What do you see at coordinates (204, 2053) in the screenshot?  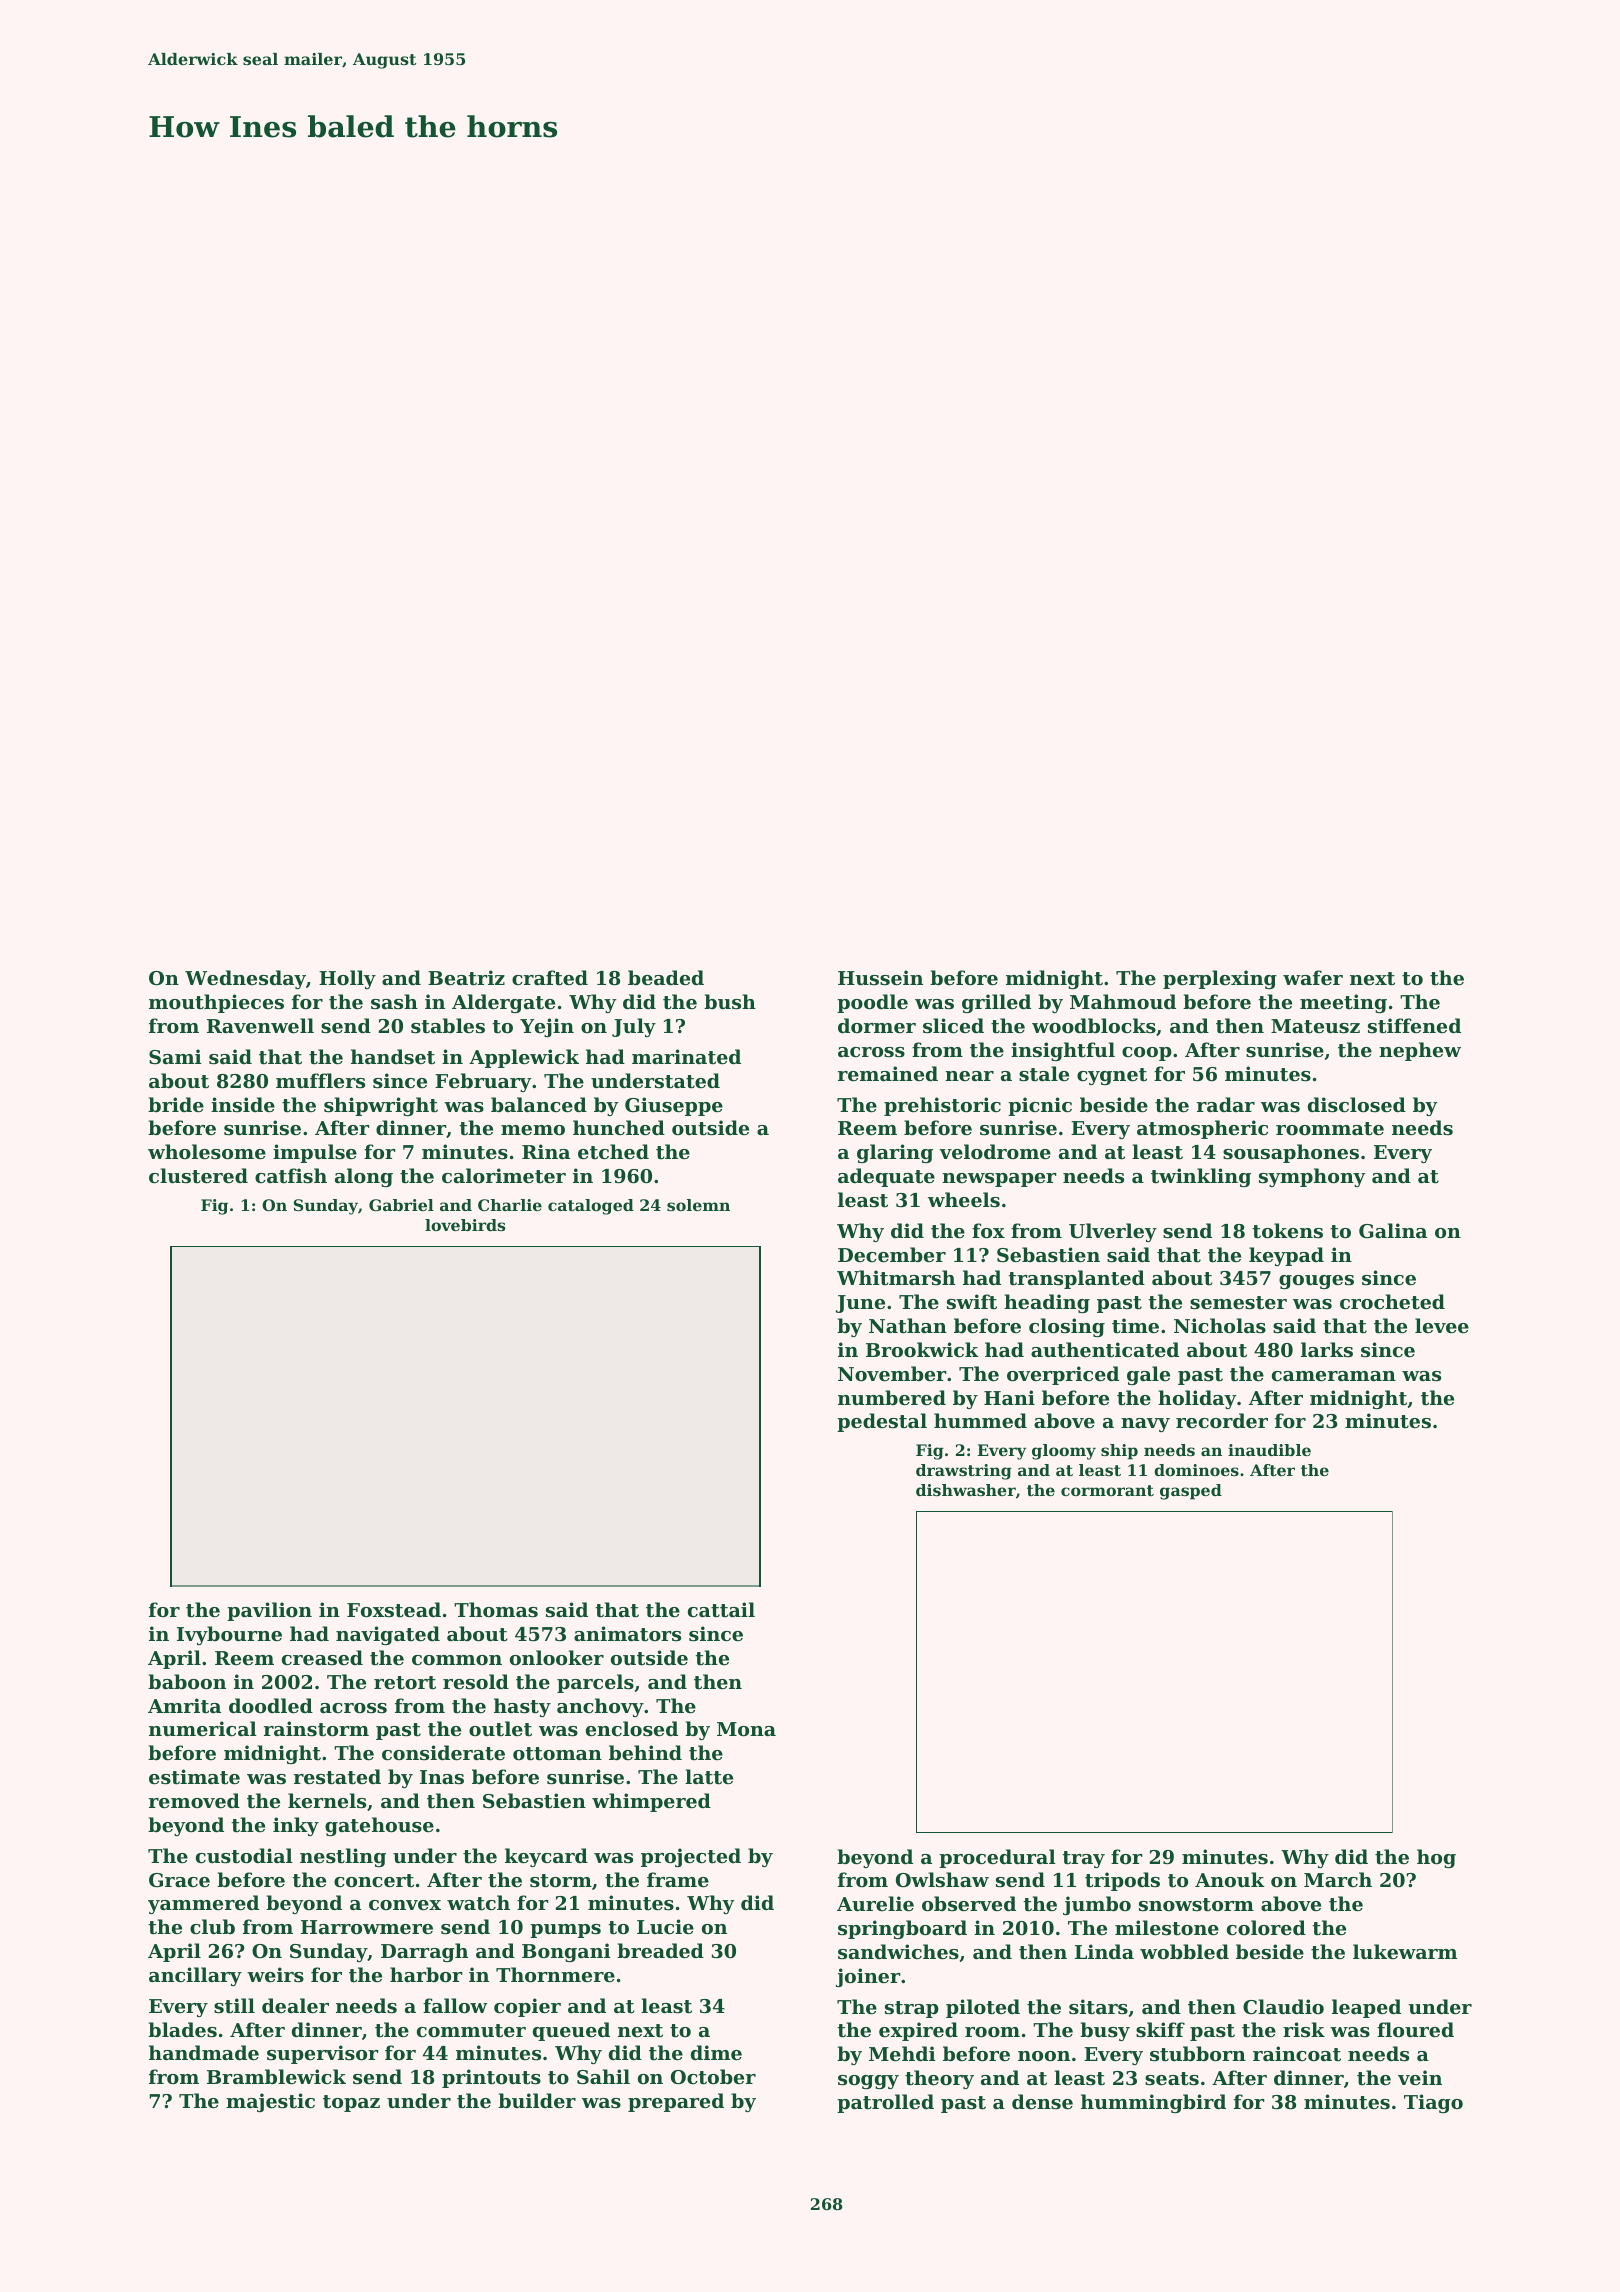 I see `handmade` at bounding box center [204, 2053].
